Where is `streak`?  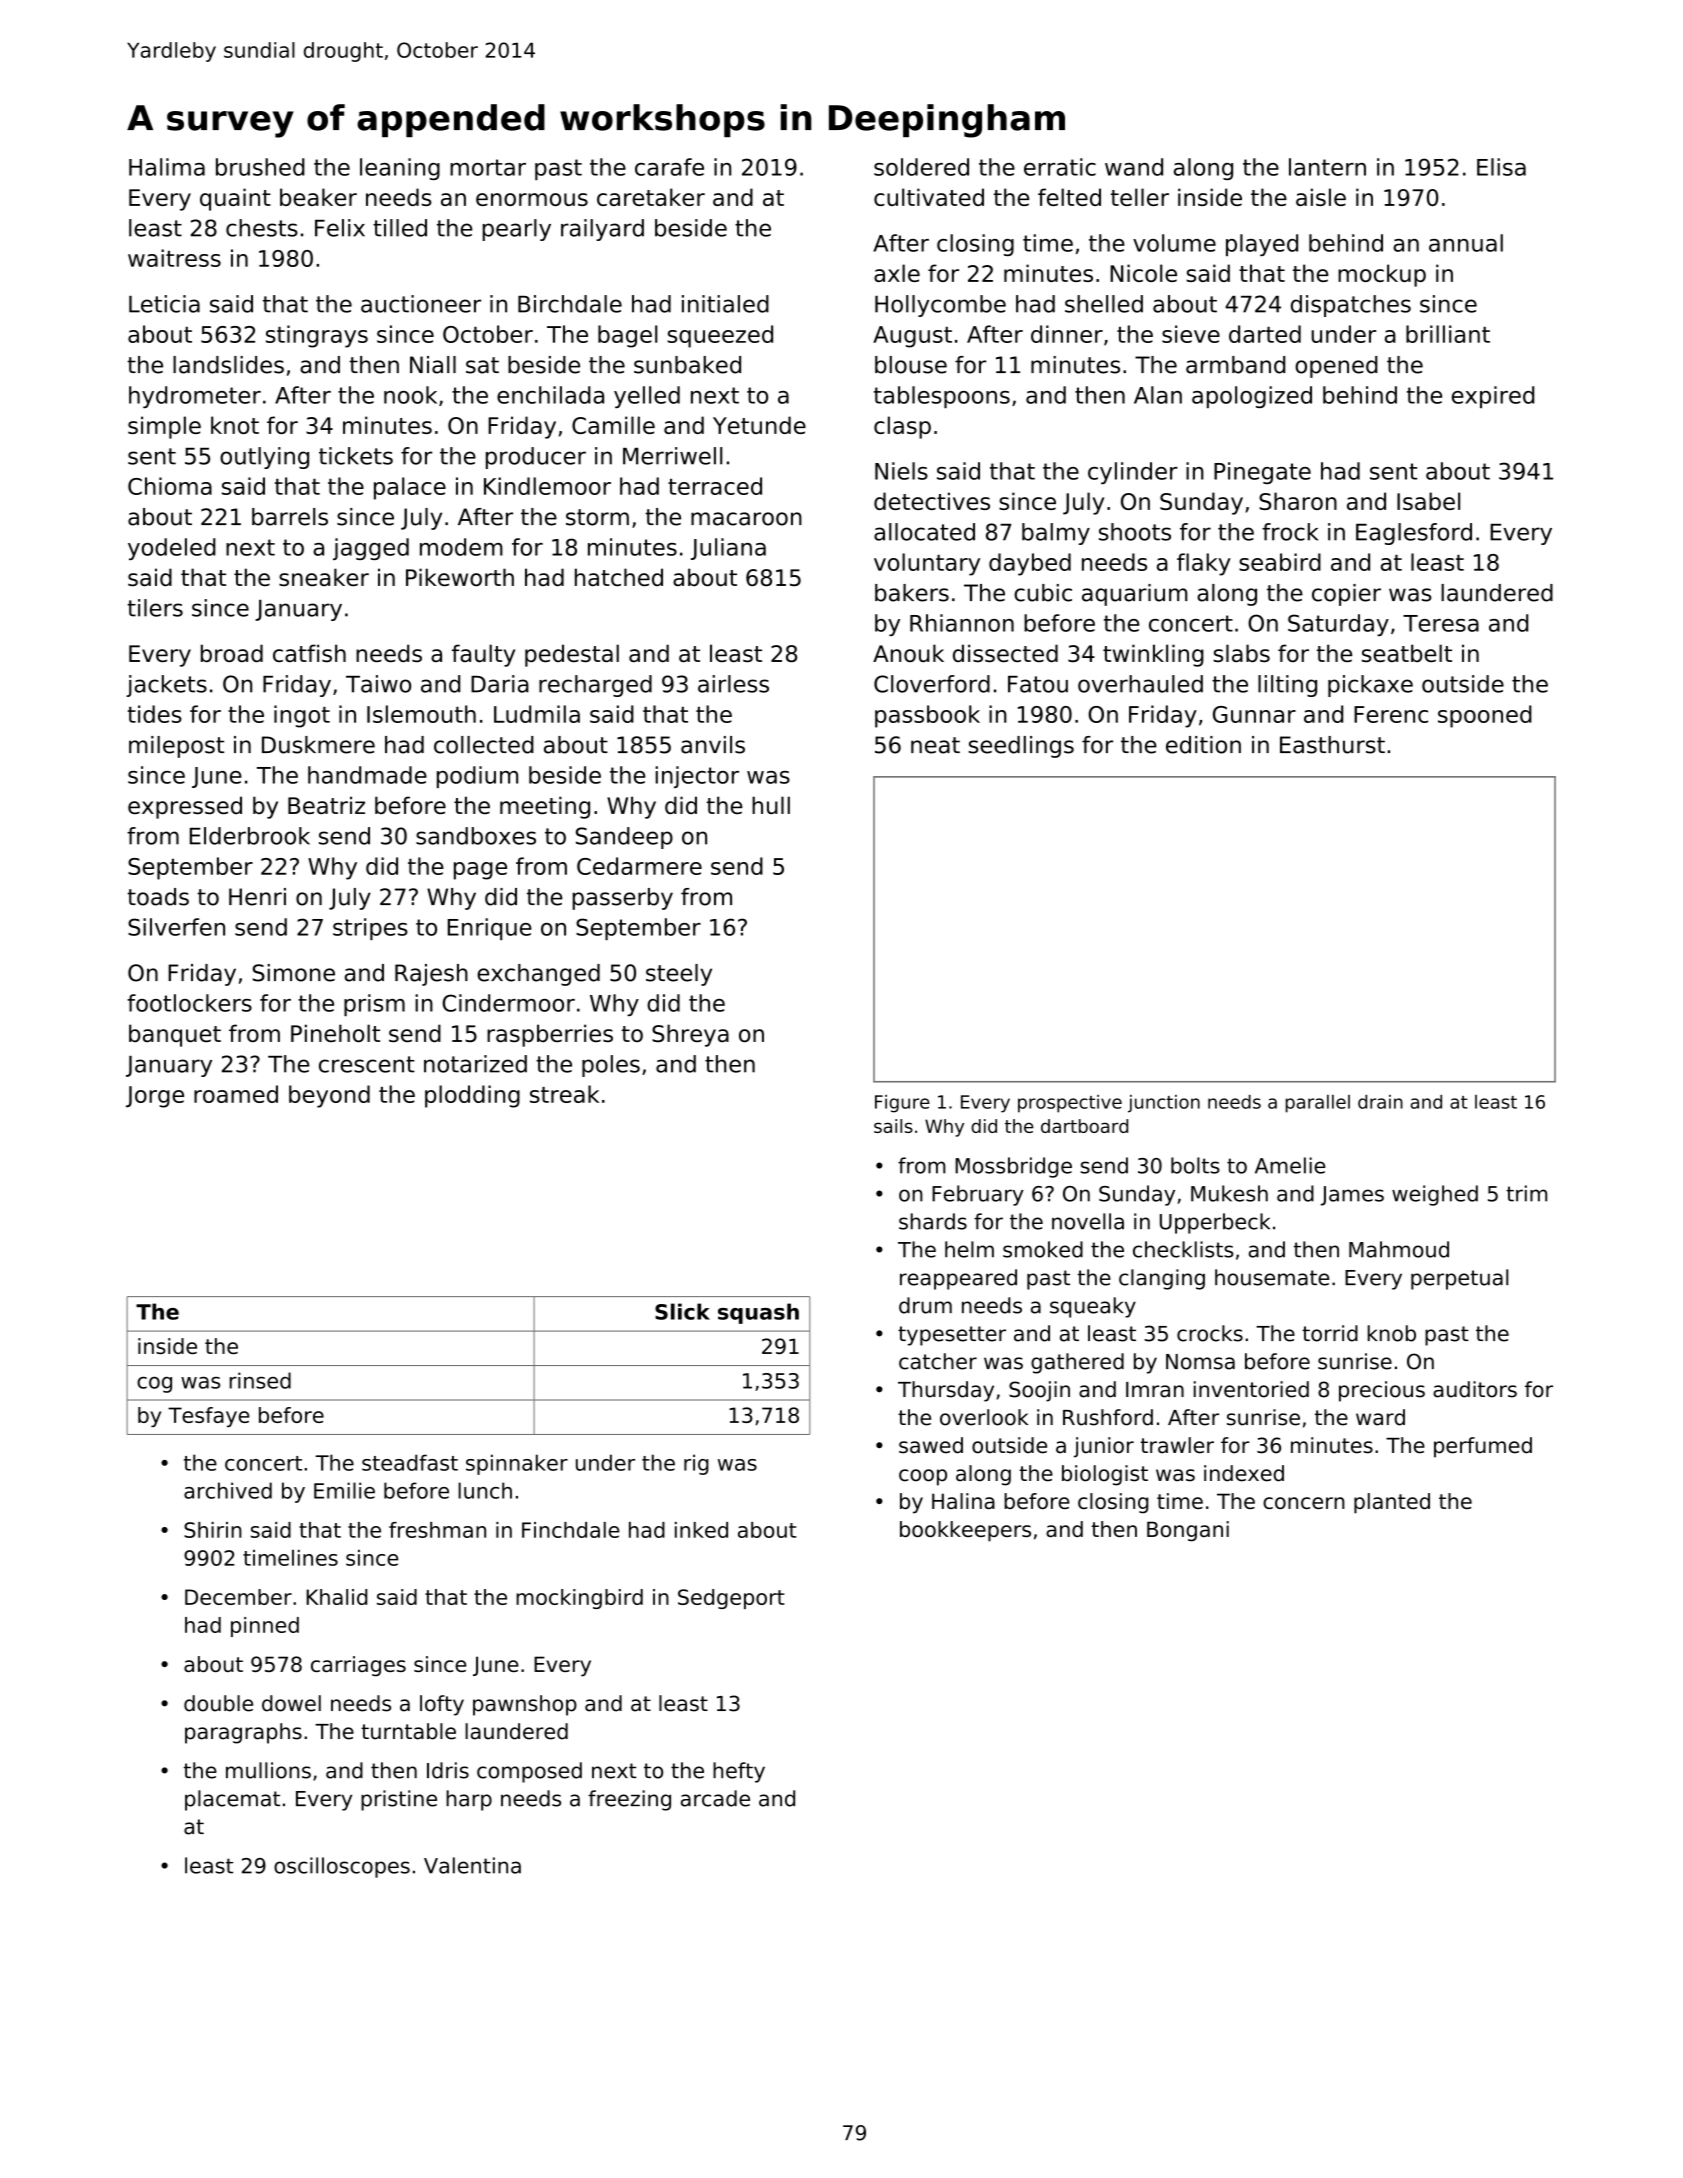
streak is located at coordinates (564, 1094).
